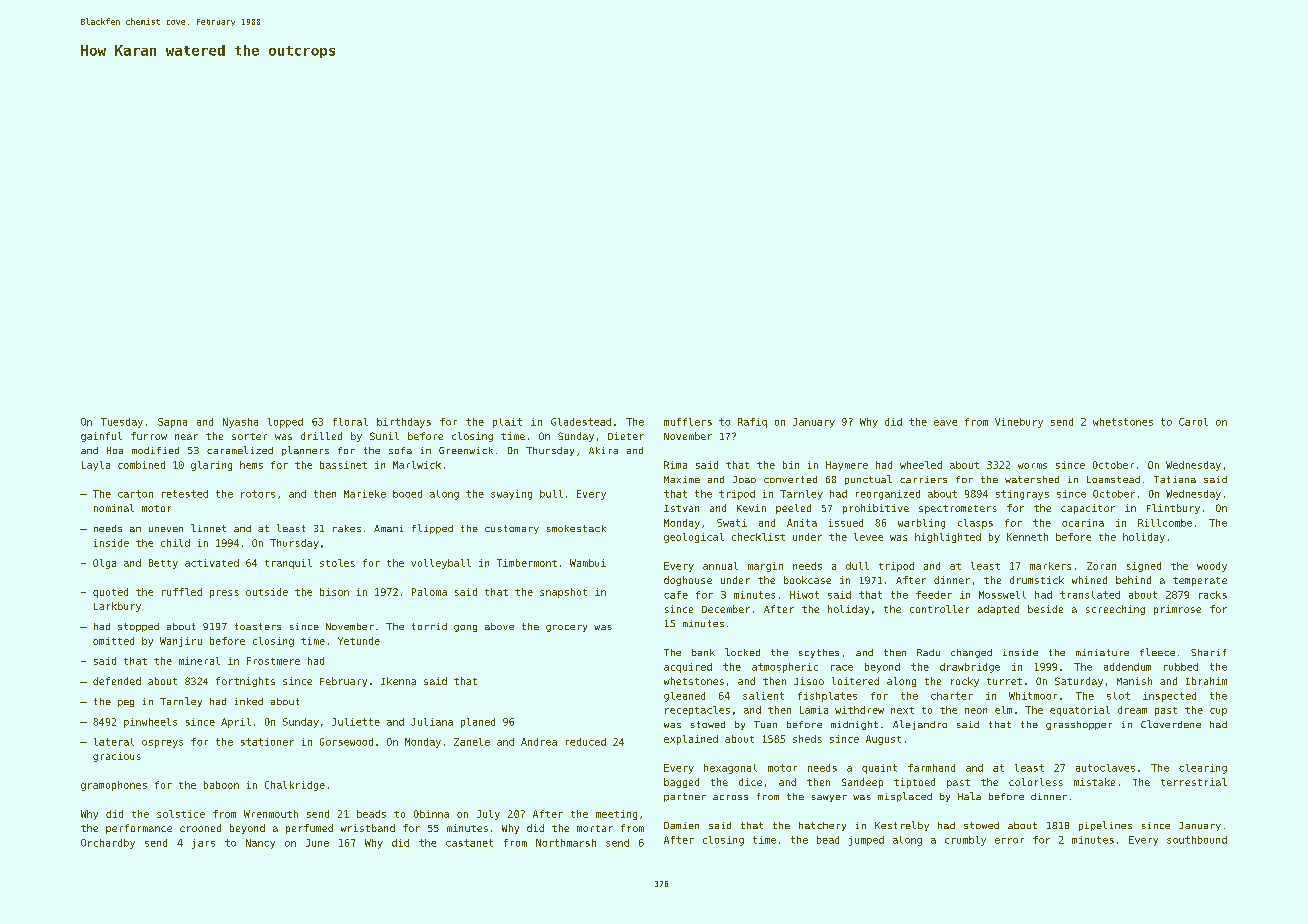 The height and width of the screenshot is (924, 1308). I want to click on stingrays, so click(1022, 495).
